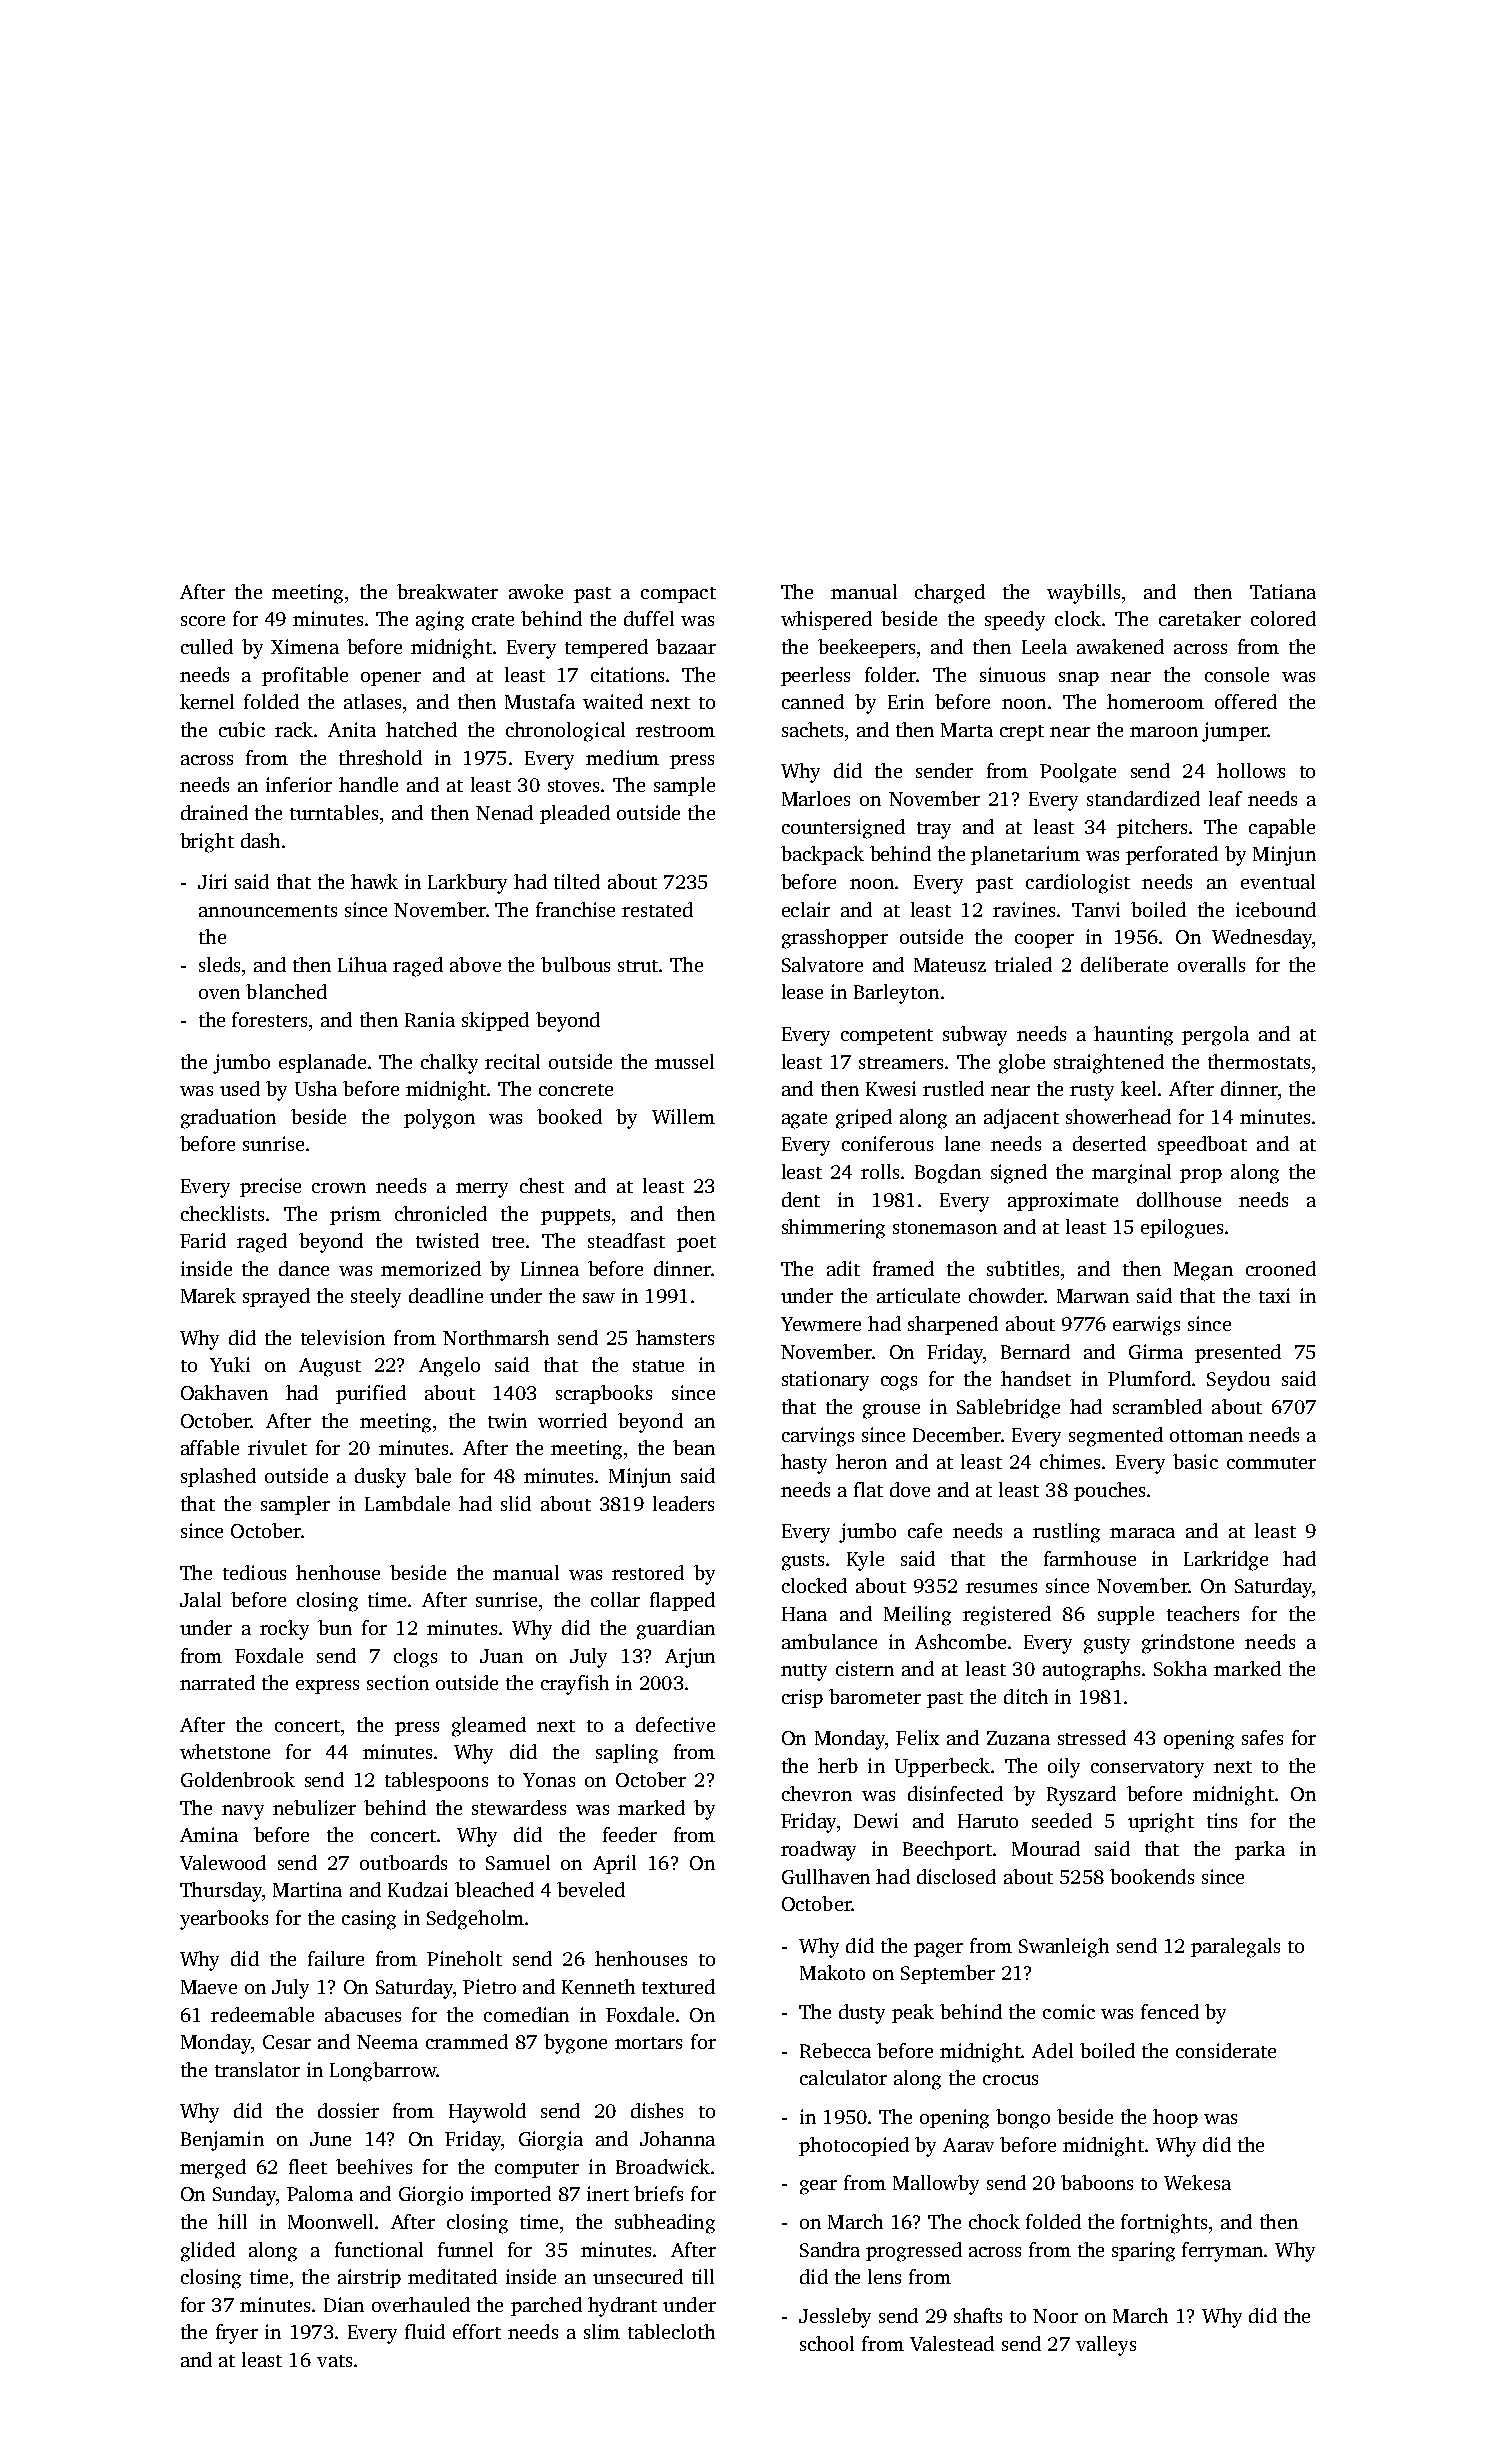 The height and width of the image is (2464, 1496). Describe the element at coordinates (657, 909) in the image. I see `restated` at that location.
